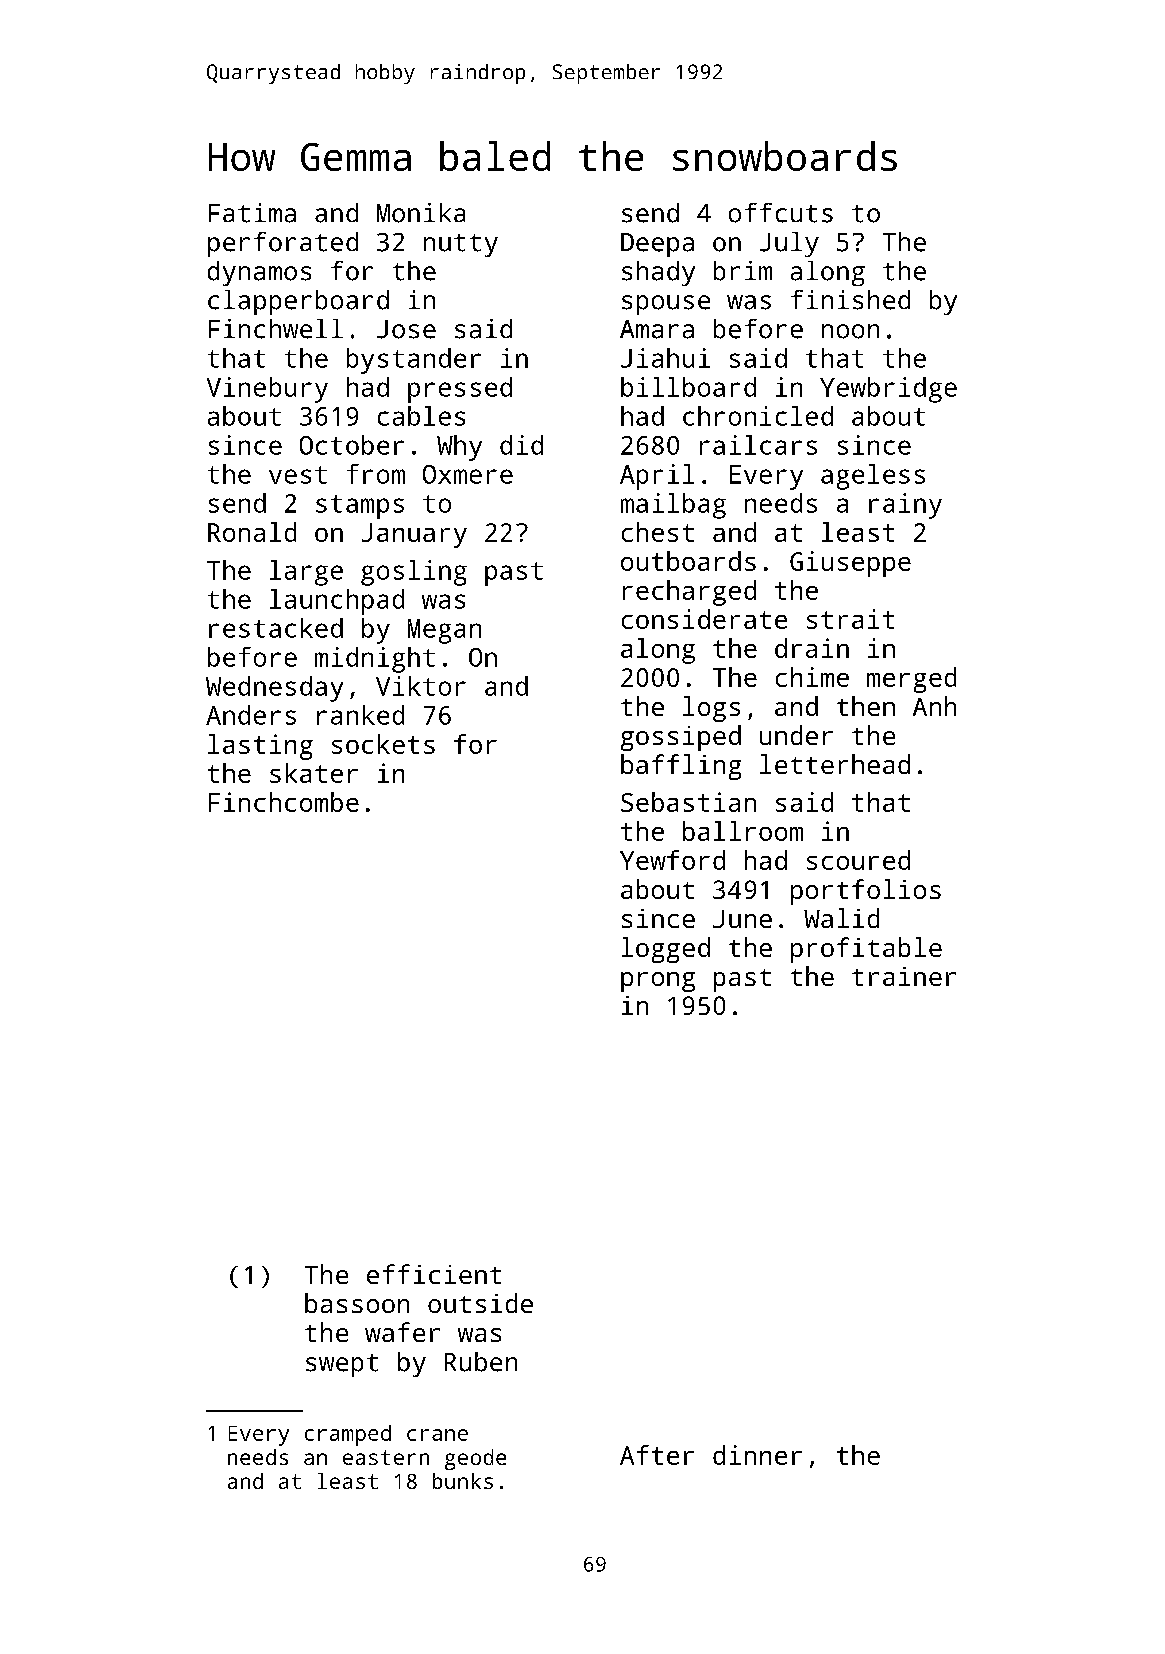 This document has width=1165, height=1654. Describe the element at coordinates (672, 860) in the document. I see `Yewford` at that location.
